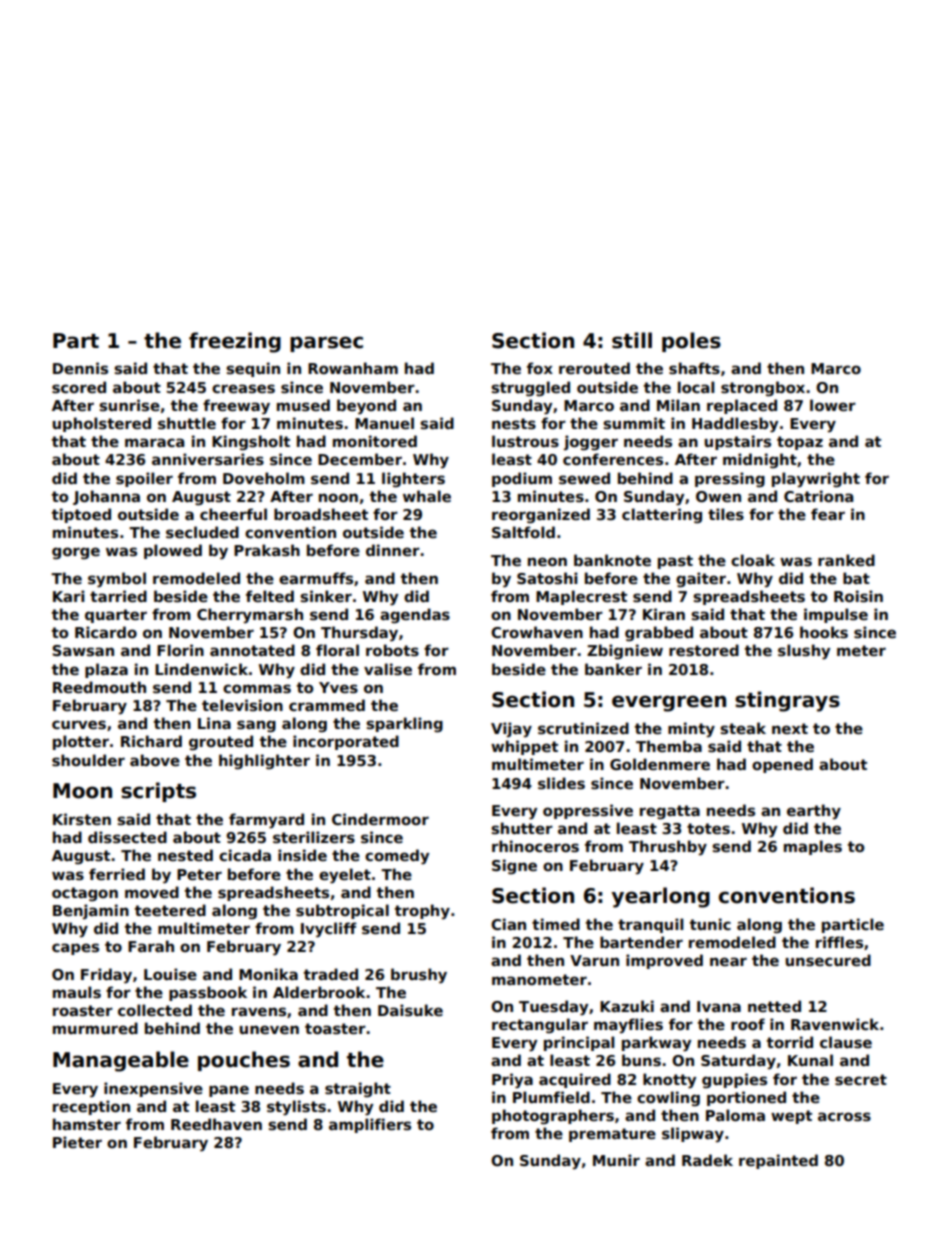  Describe the element at coordinates (216, 1124) in the document. I see `Reedhaven` at that location.
